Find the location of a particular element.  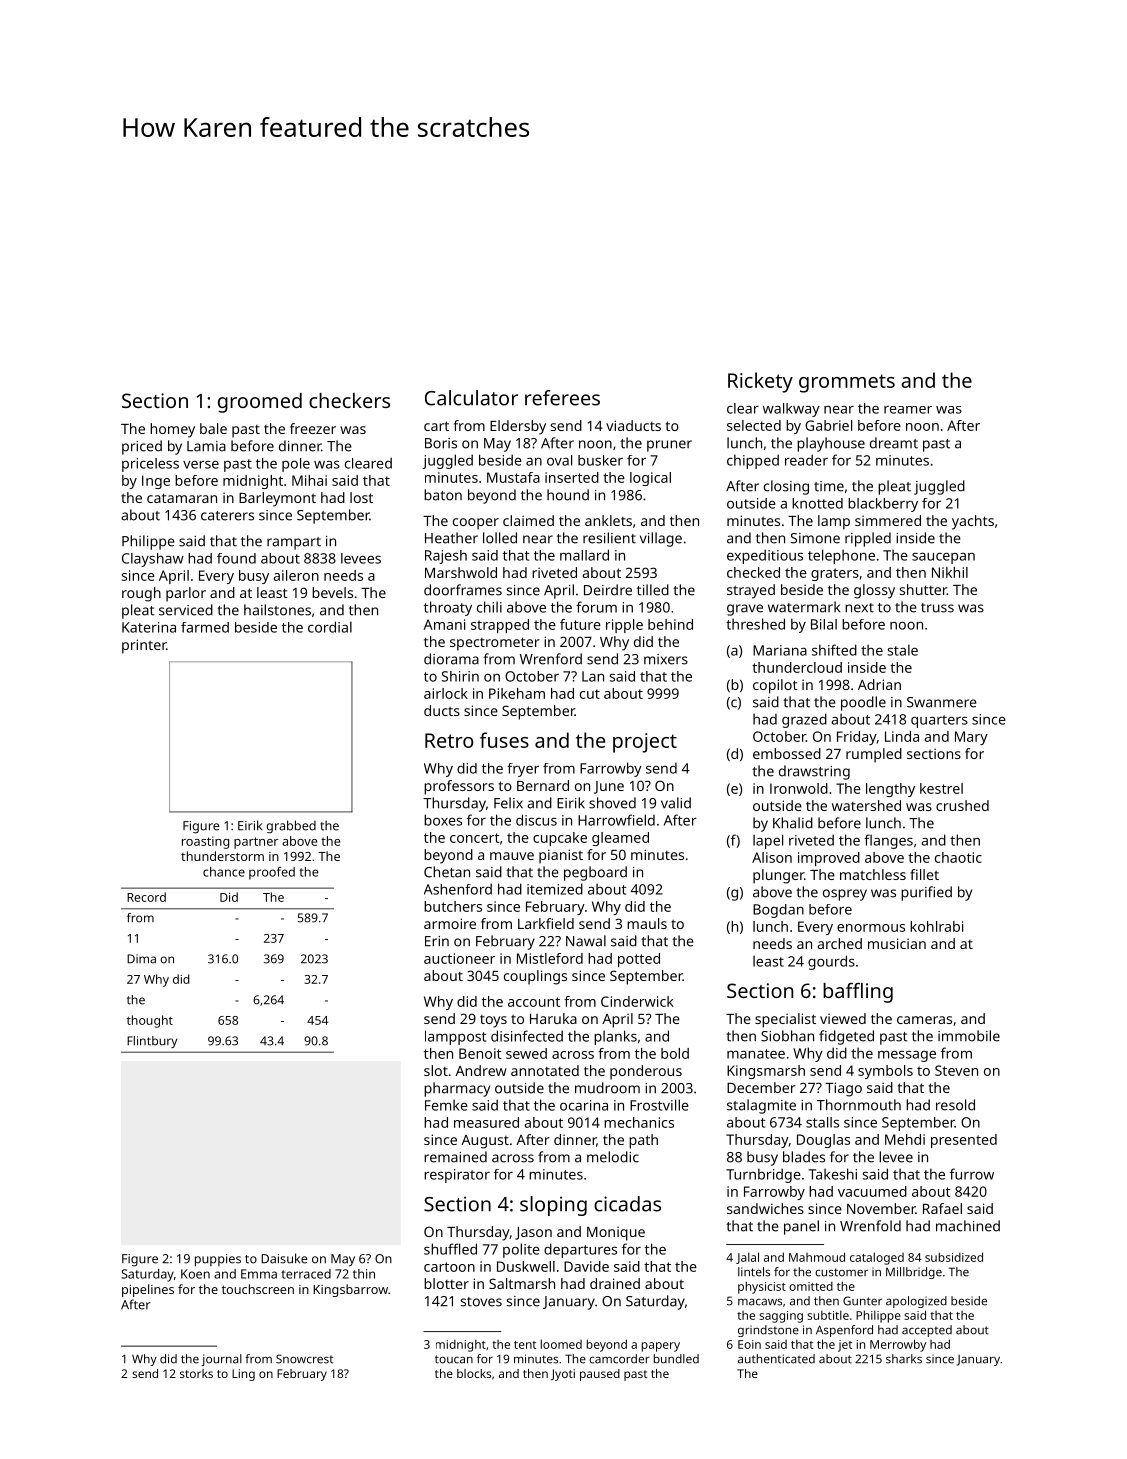

reamer is located at coordinates (908, 410).
